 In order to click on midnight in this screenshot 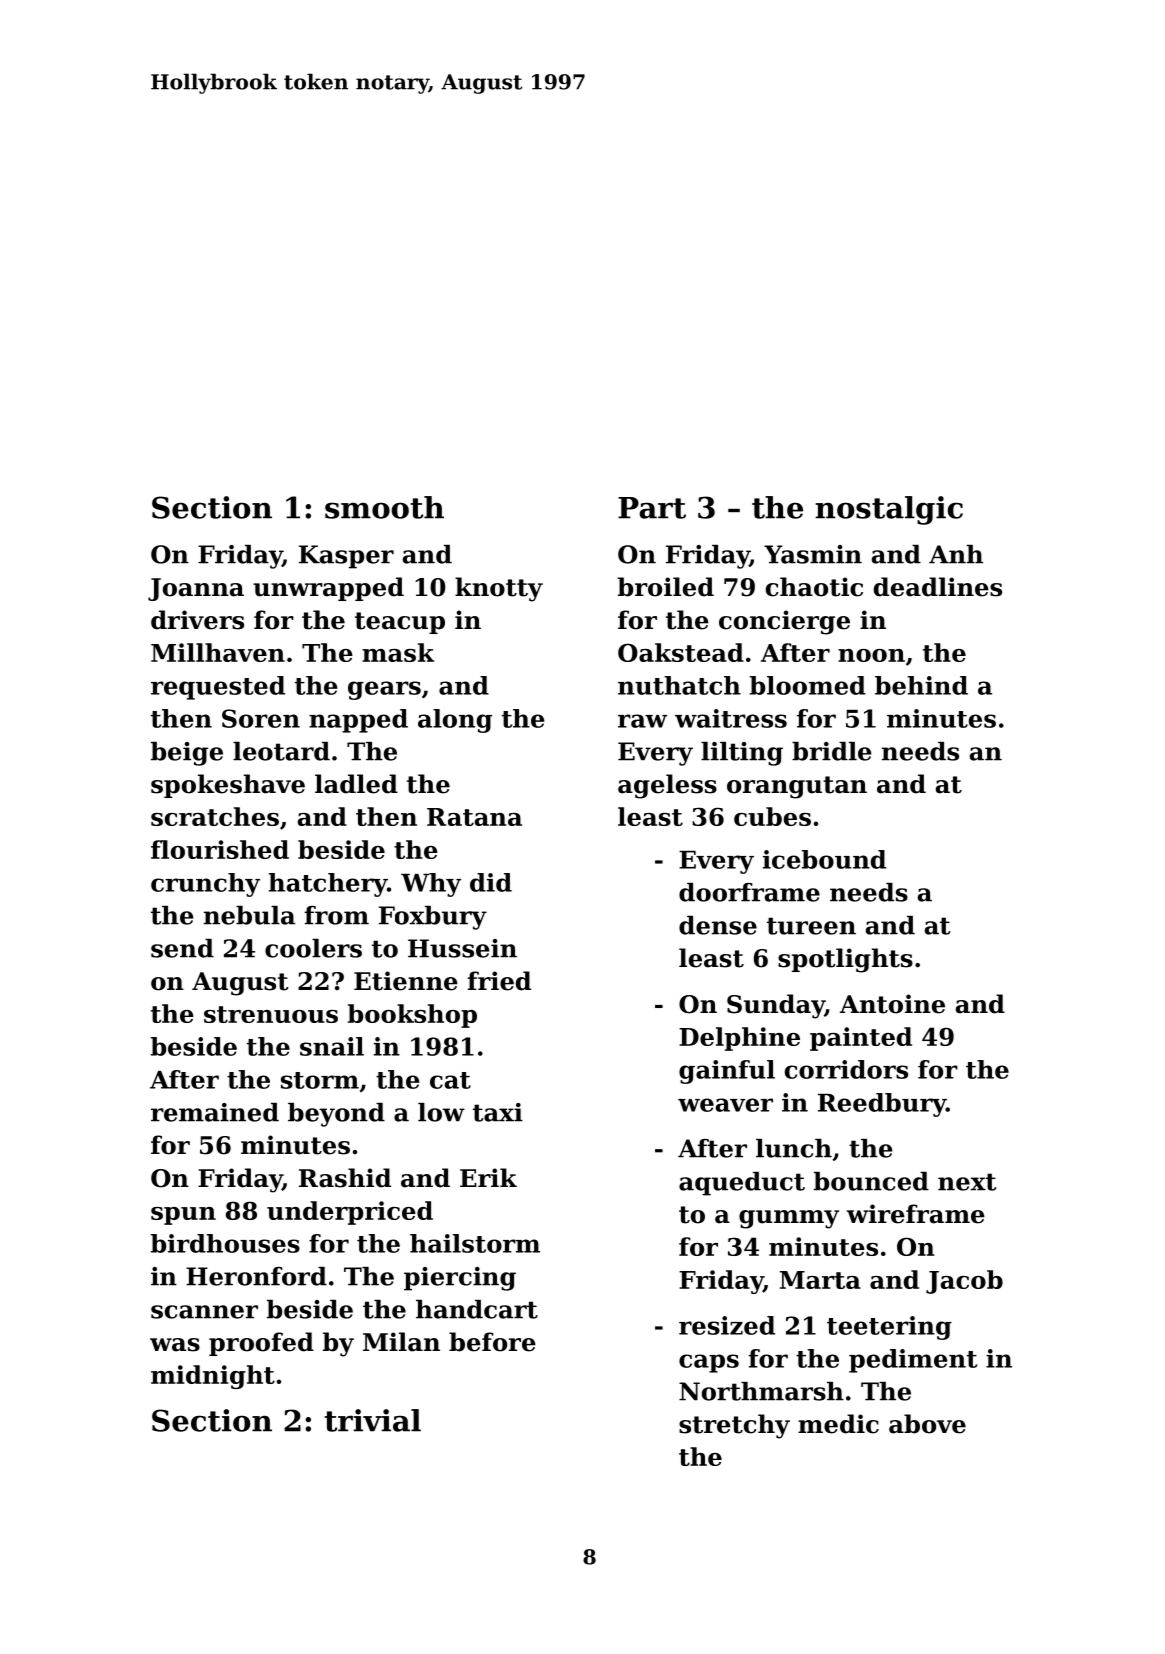, I will do `click(213, 1377)`.
